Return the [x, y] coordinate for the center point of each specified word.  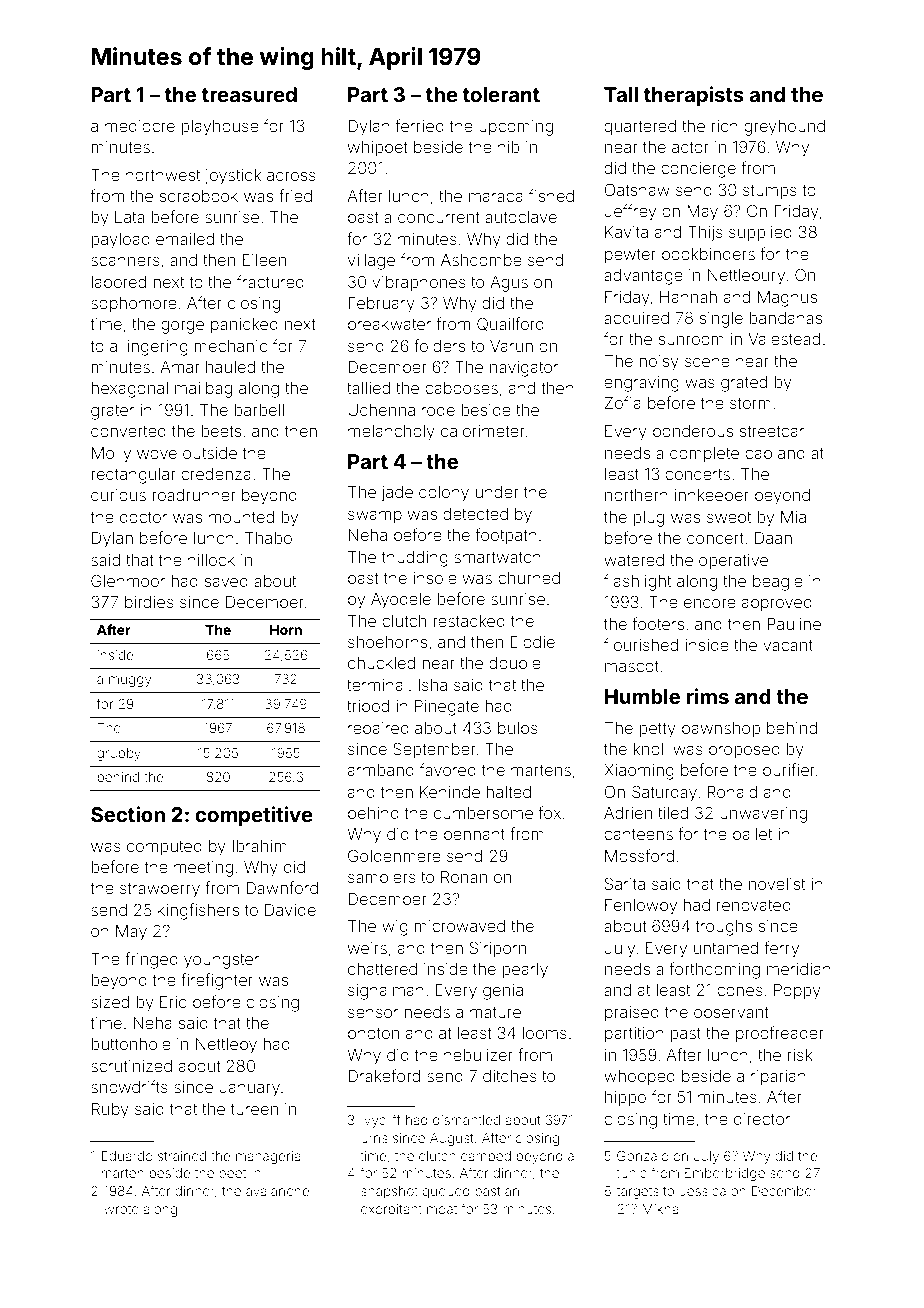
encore [710, 603]
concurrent [439, 217]
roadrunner [194, 495]
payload [120, 241]
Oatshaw [637, 189]
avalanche [277, 1191]
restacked [469, 621]
